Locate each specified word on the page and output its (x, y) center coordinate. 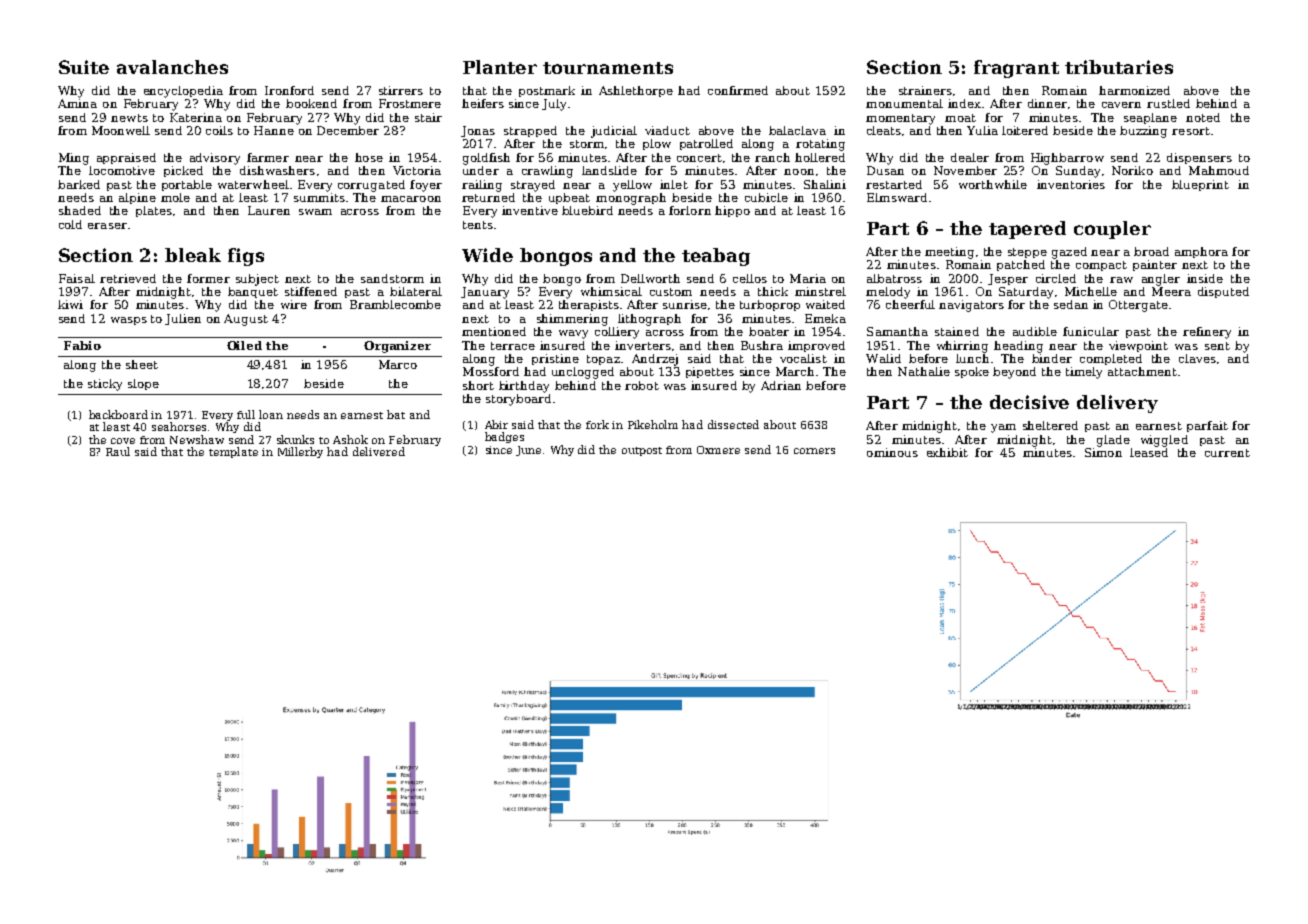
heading (1018, 347)
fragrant (1016, 69)
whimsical (611, 291)
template (233, 452)
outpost (642, 451)
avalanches (172, 67)
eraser (107, 226)
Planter (500, 67)
